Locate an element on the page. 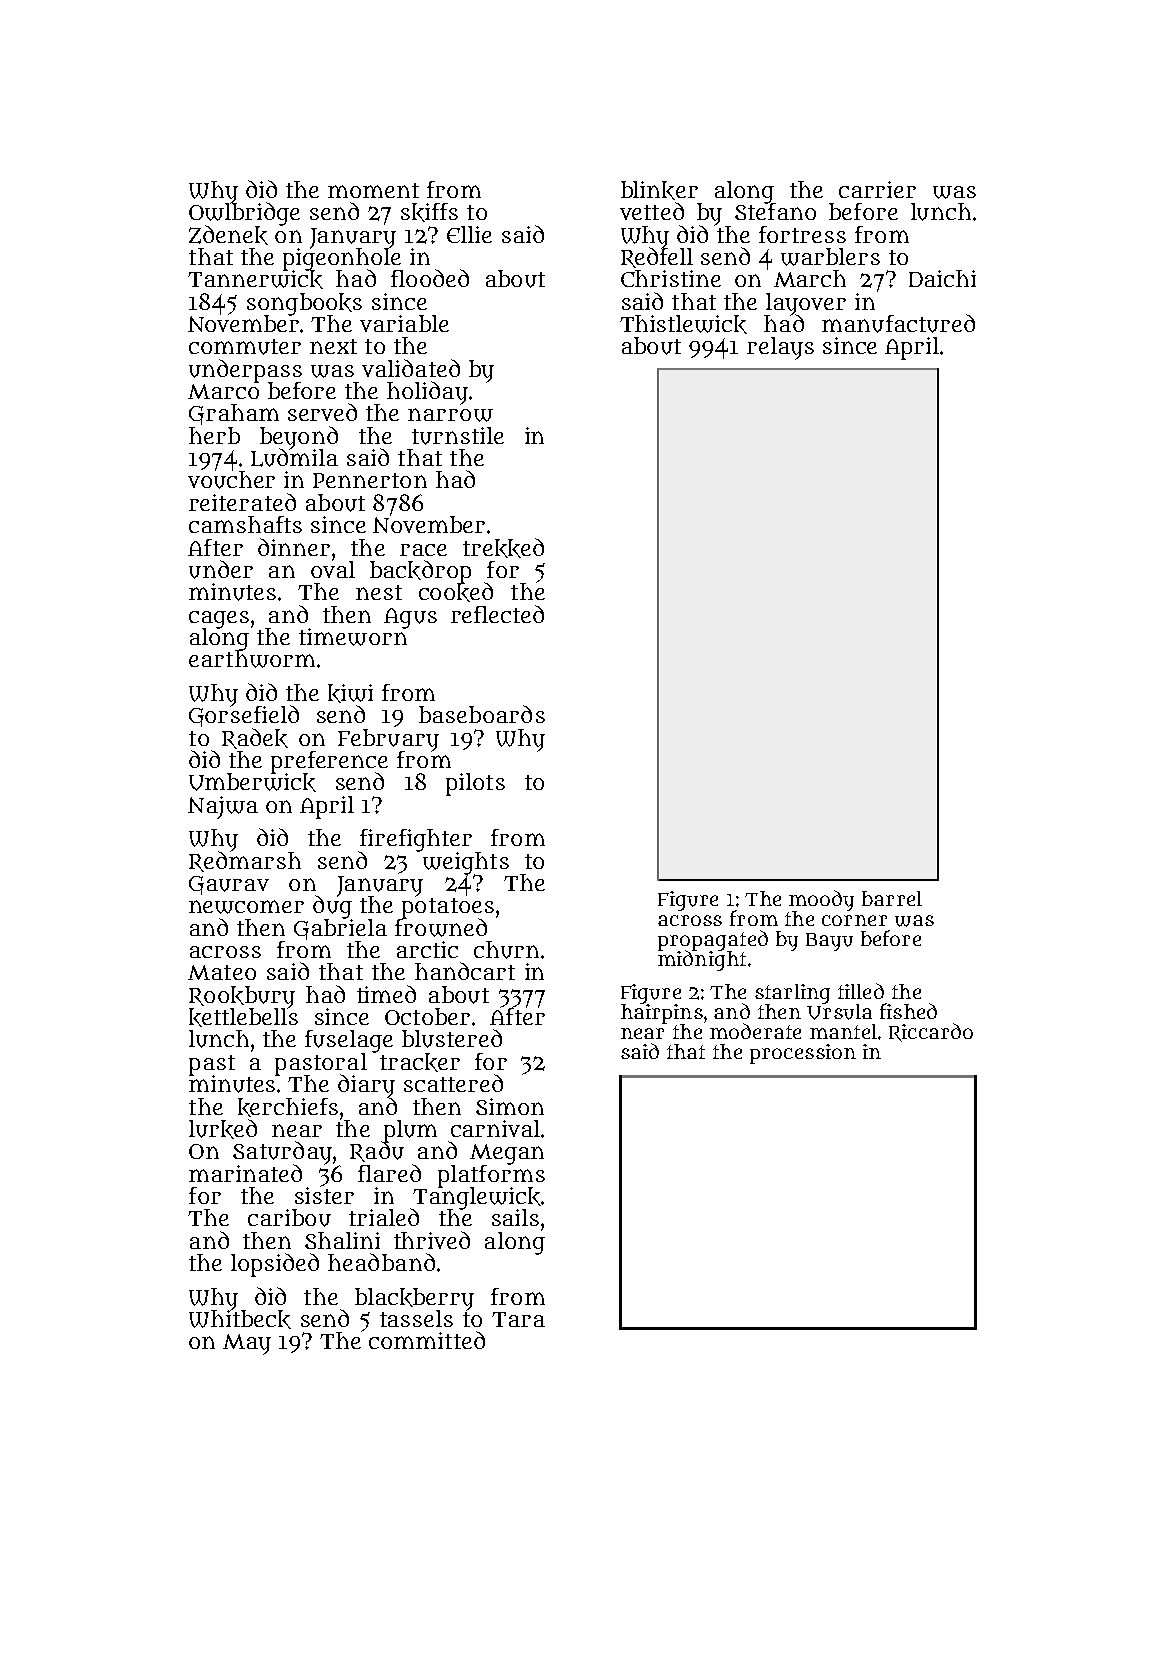  procession is located at coordinates (803, 1054).
